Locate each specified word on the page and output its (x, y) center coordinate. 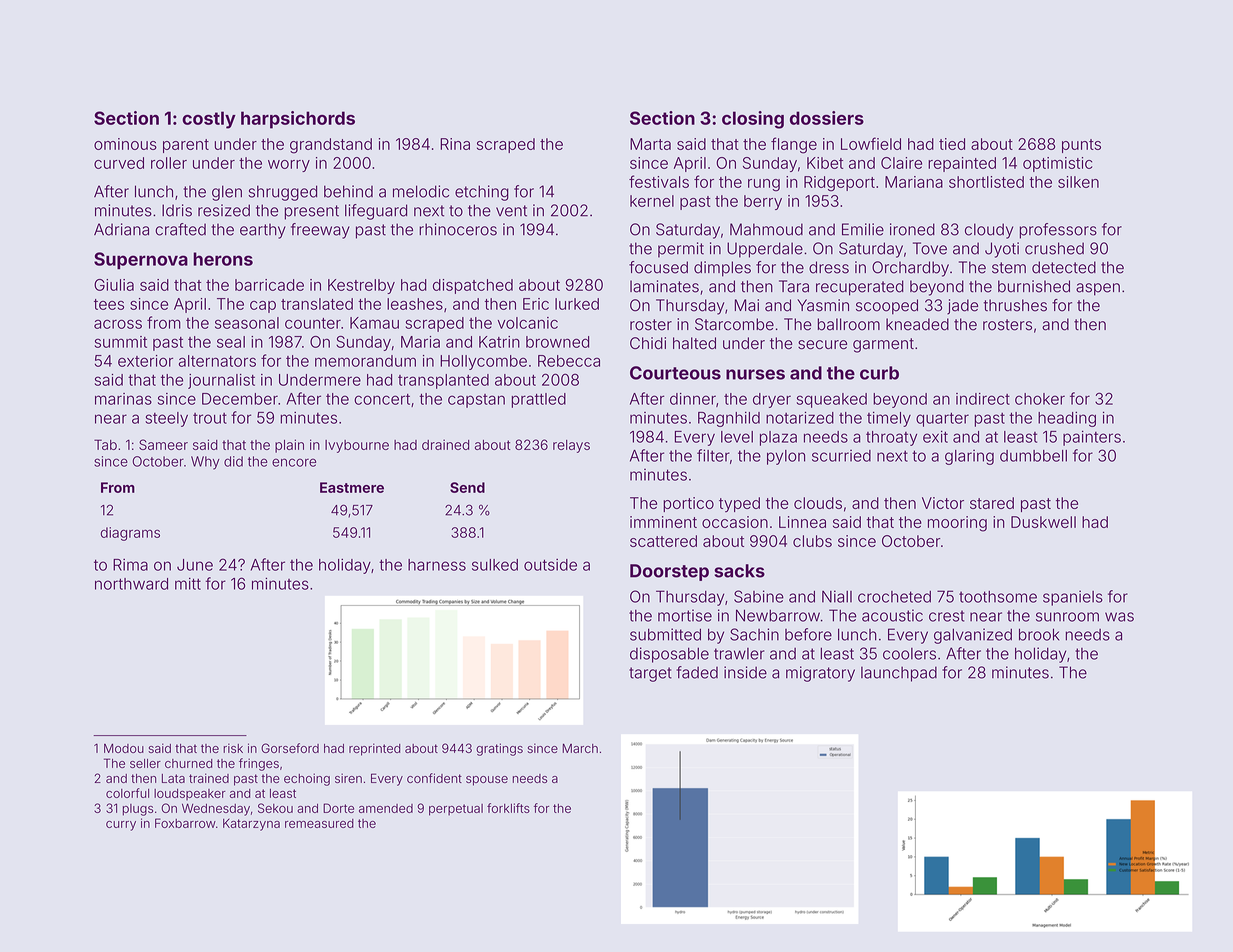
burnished (1034, 286)
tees (109, 304)
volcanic (528, 323)
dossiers (827, 118)
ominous (125, 144)
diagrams (130, 534)
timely (889, 419)
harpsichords (298, 120)
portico (688, 504)
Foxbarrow (185, 823)
